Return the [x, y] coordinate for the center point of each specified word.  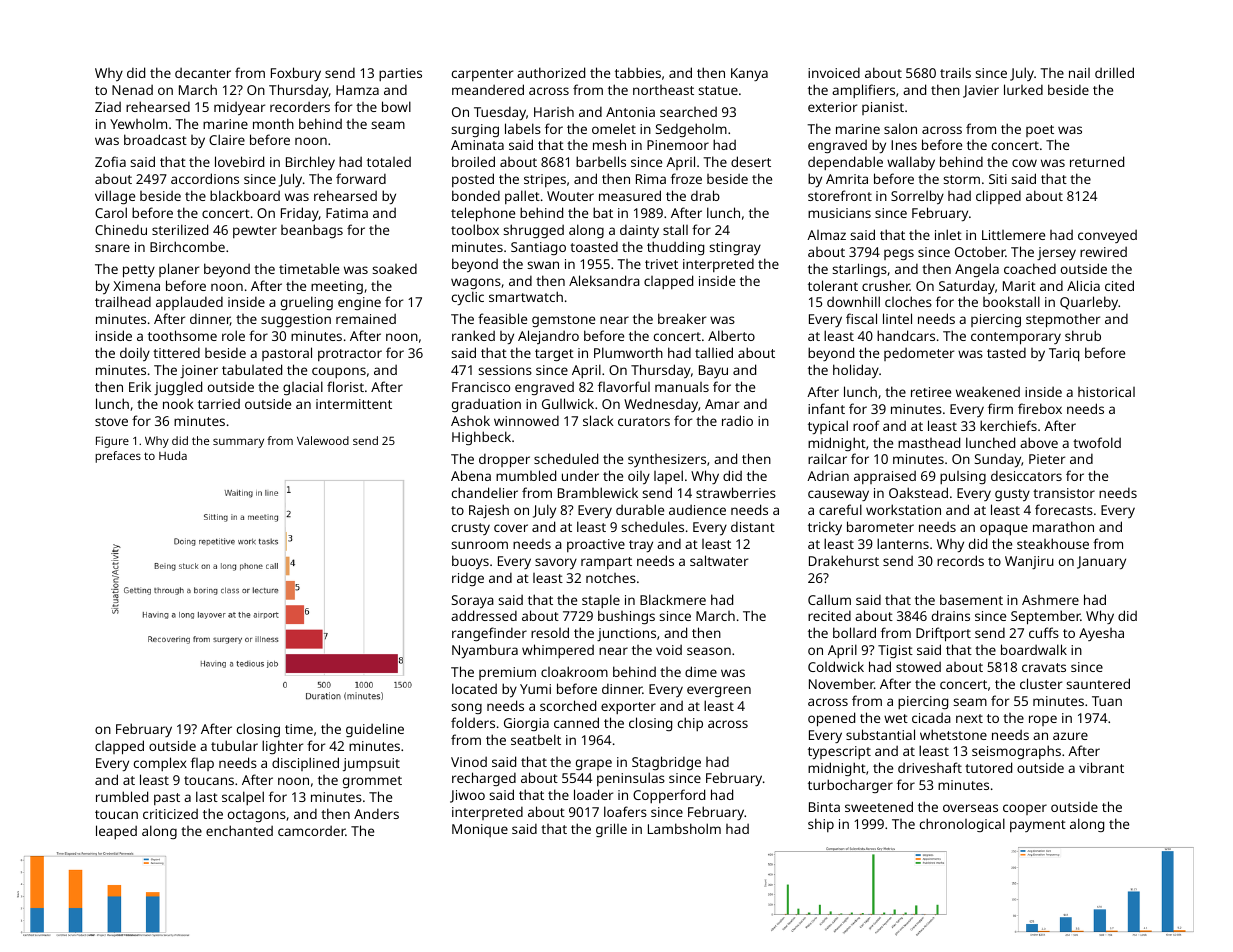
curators [644, 421]
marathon [1063, 526]
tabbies [638, 72]
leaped [116, 832]
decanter [203, 73]
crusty [471, 529]
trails [955, 72]
